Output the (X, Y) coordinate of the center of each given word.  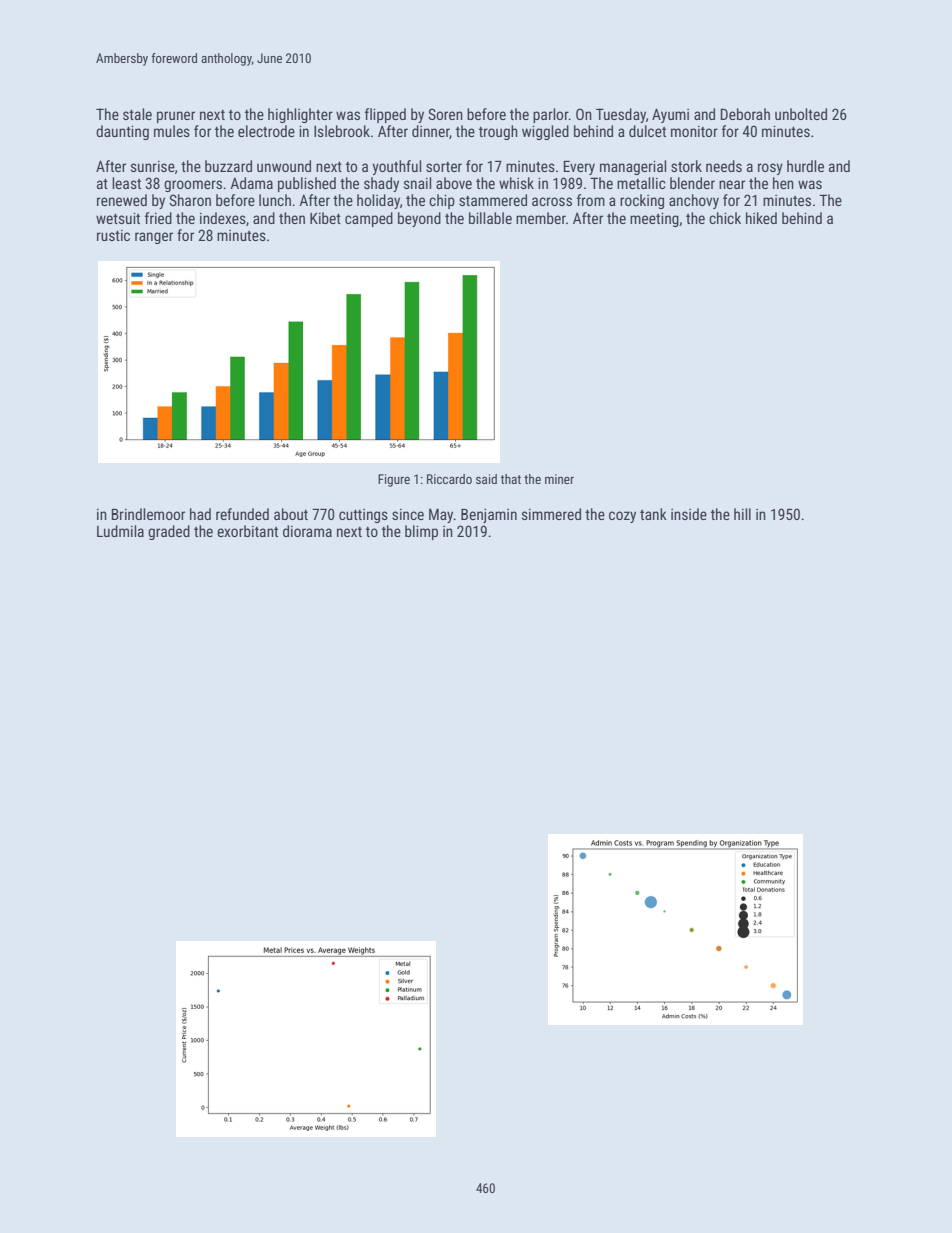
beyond (419, 219)
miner (559, 479)
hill (742, 514)
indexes (223, 218)
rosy (770, 169)
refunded (242, 514)
